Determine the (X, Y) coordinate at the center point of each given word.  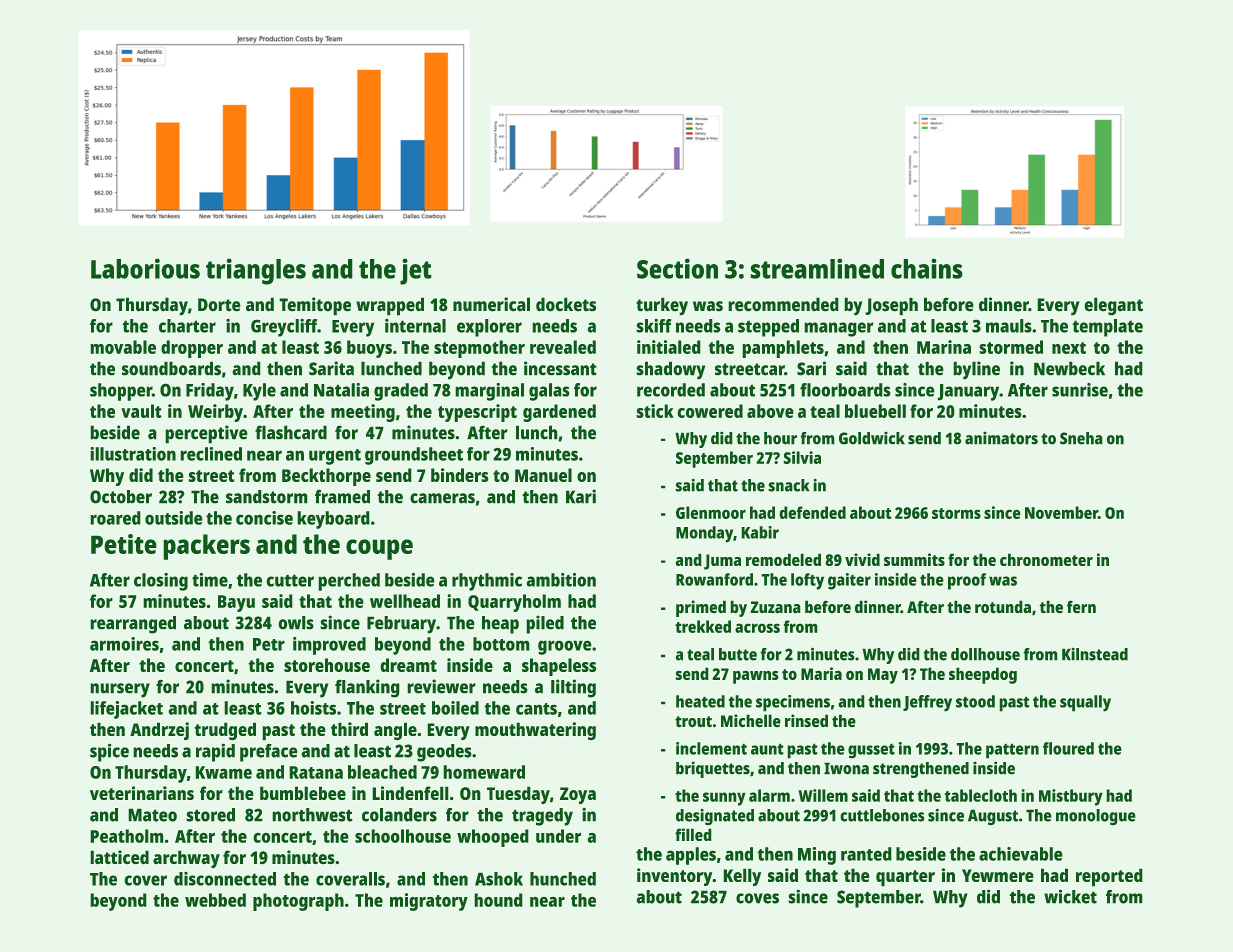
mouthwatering (535, 731)
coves (757, 898)
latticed (119, 857)
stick (655, 411)
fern (1081, 607)
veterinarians (142, 793)
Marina (944, 347)
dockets (566, 304)
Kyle (259, 392)
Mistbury (1071, 797)
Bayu (236, 603)
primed (701, 608)
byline (976, 370)
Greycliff (284, 328)
